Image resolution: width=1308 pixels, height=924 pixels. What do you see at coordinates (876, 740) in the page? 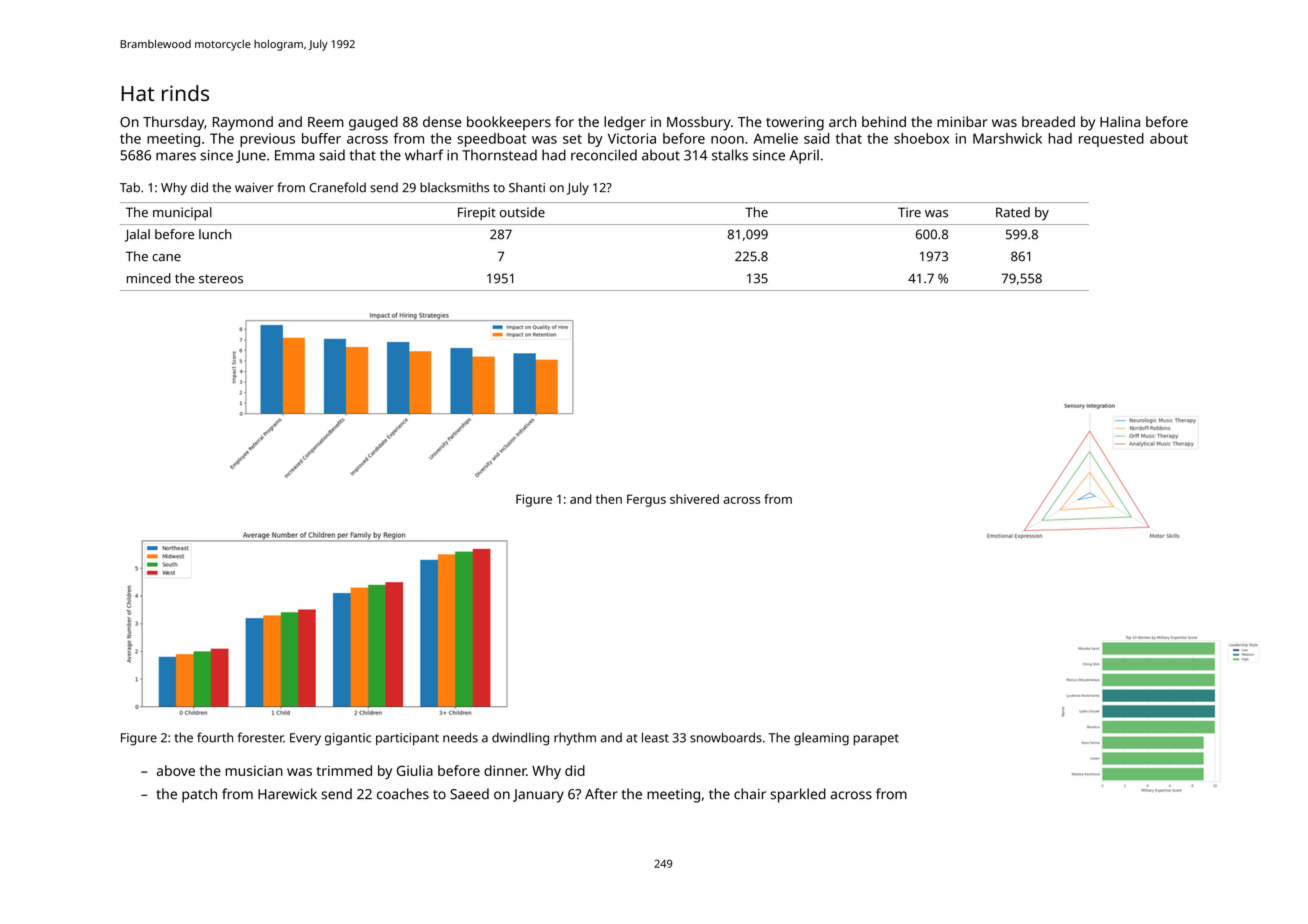
I see `parapet` at bounding box center [876, 740].
